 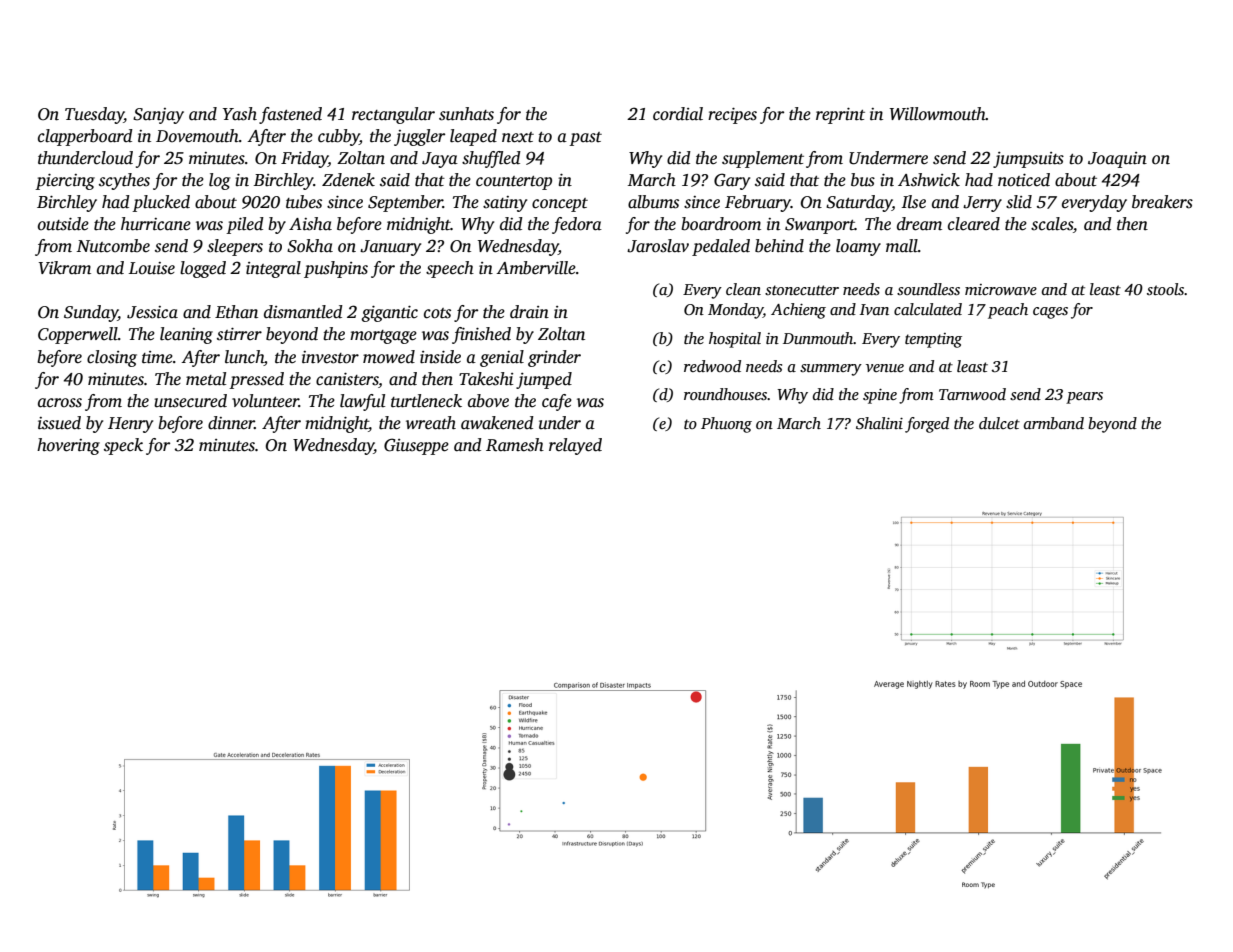 I want to click on cordial, so click(x=678, y=114).
